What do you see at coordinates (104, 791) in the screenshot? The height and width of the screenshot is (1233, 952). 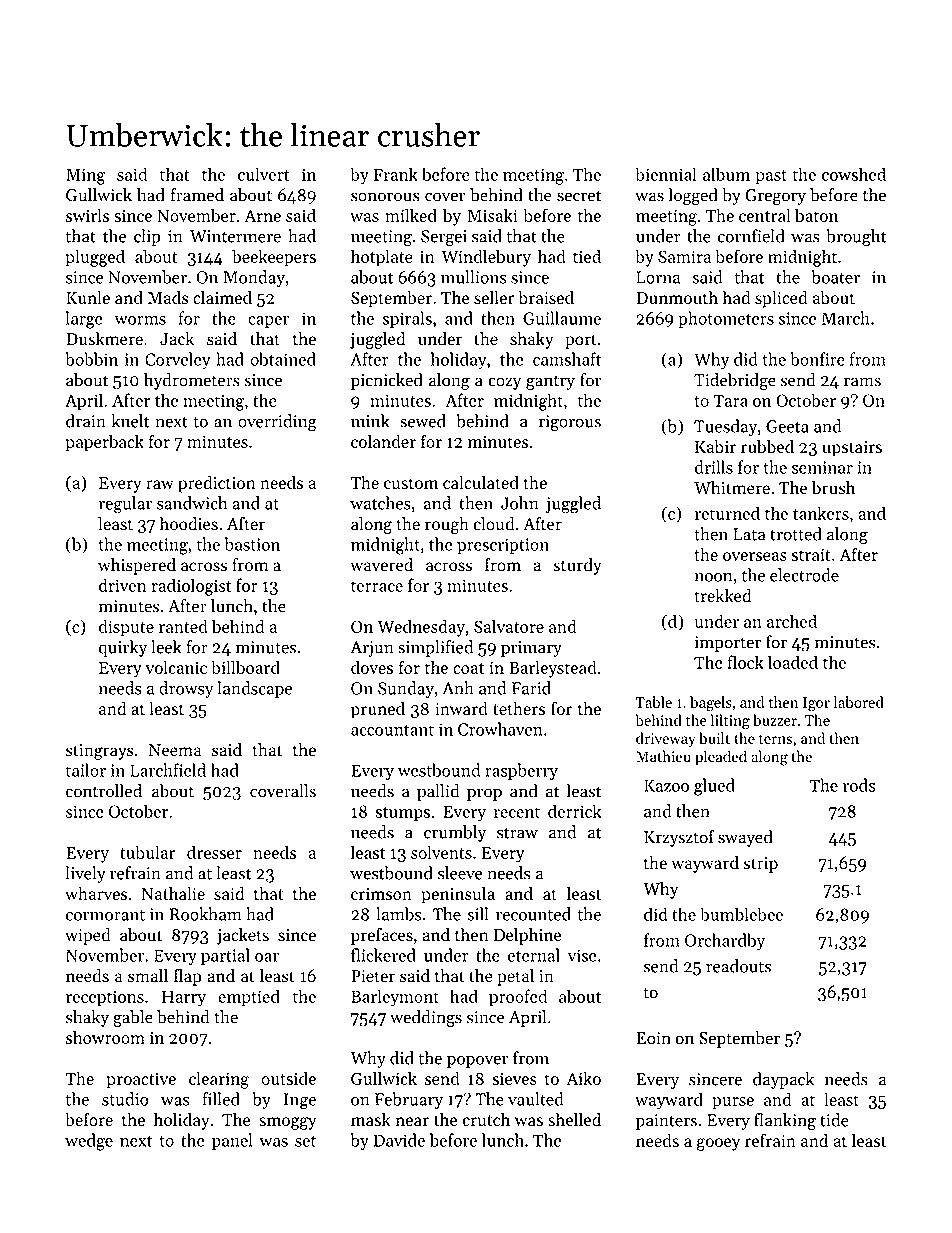 I see `controlled` at bounding box center [104, 791].
